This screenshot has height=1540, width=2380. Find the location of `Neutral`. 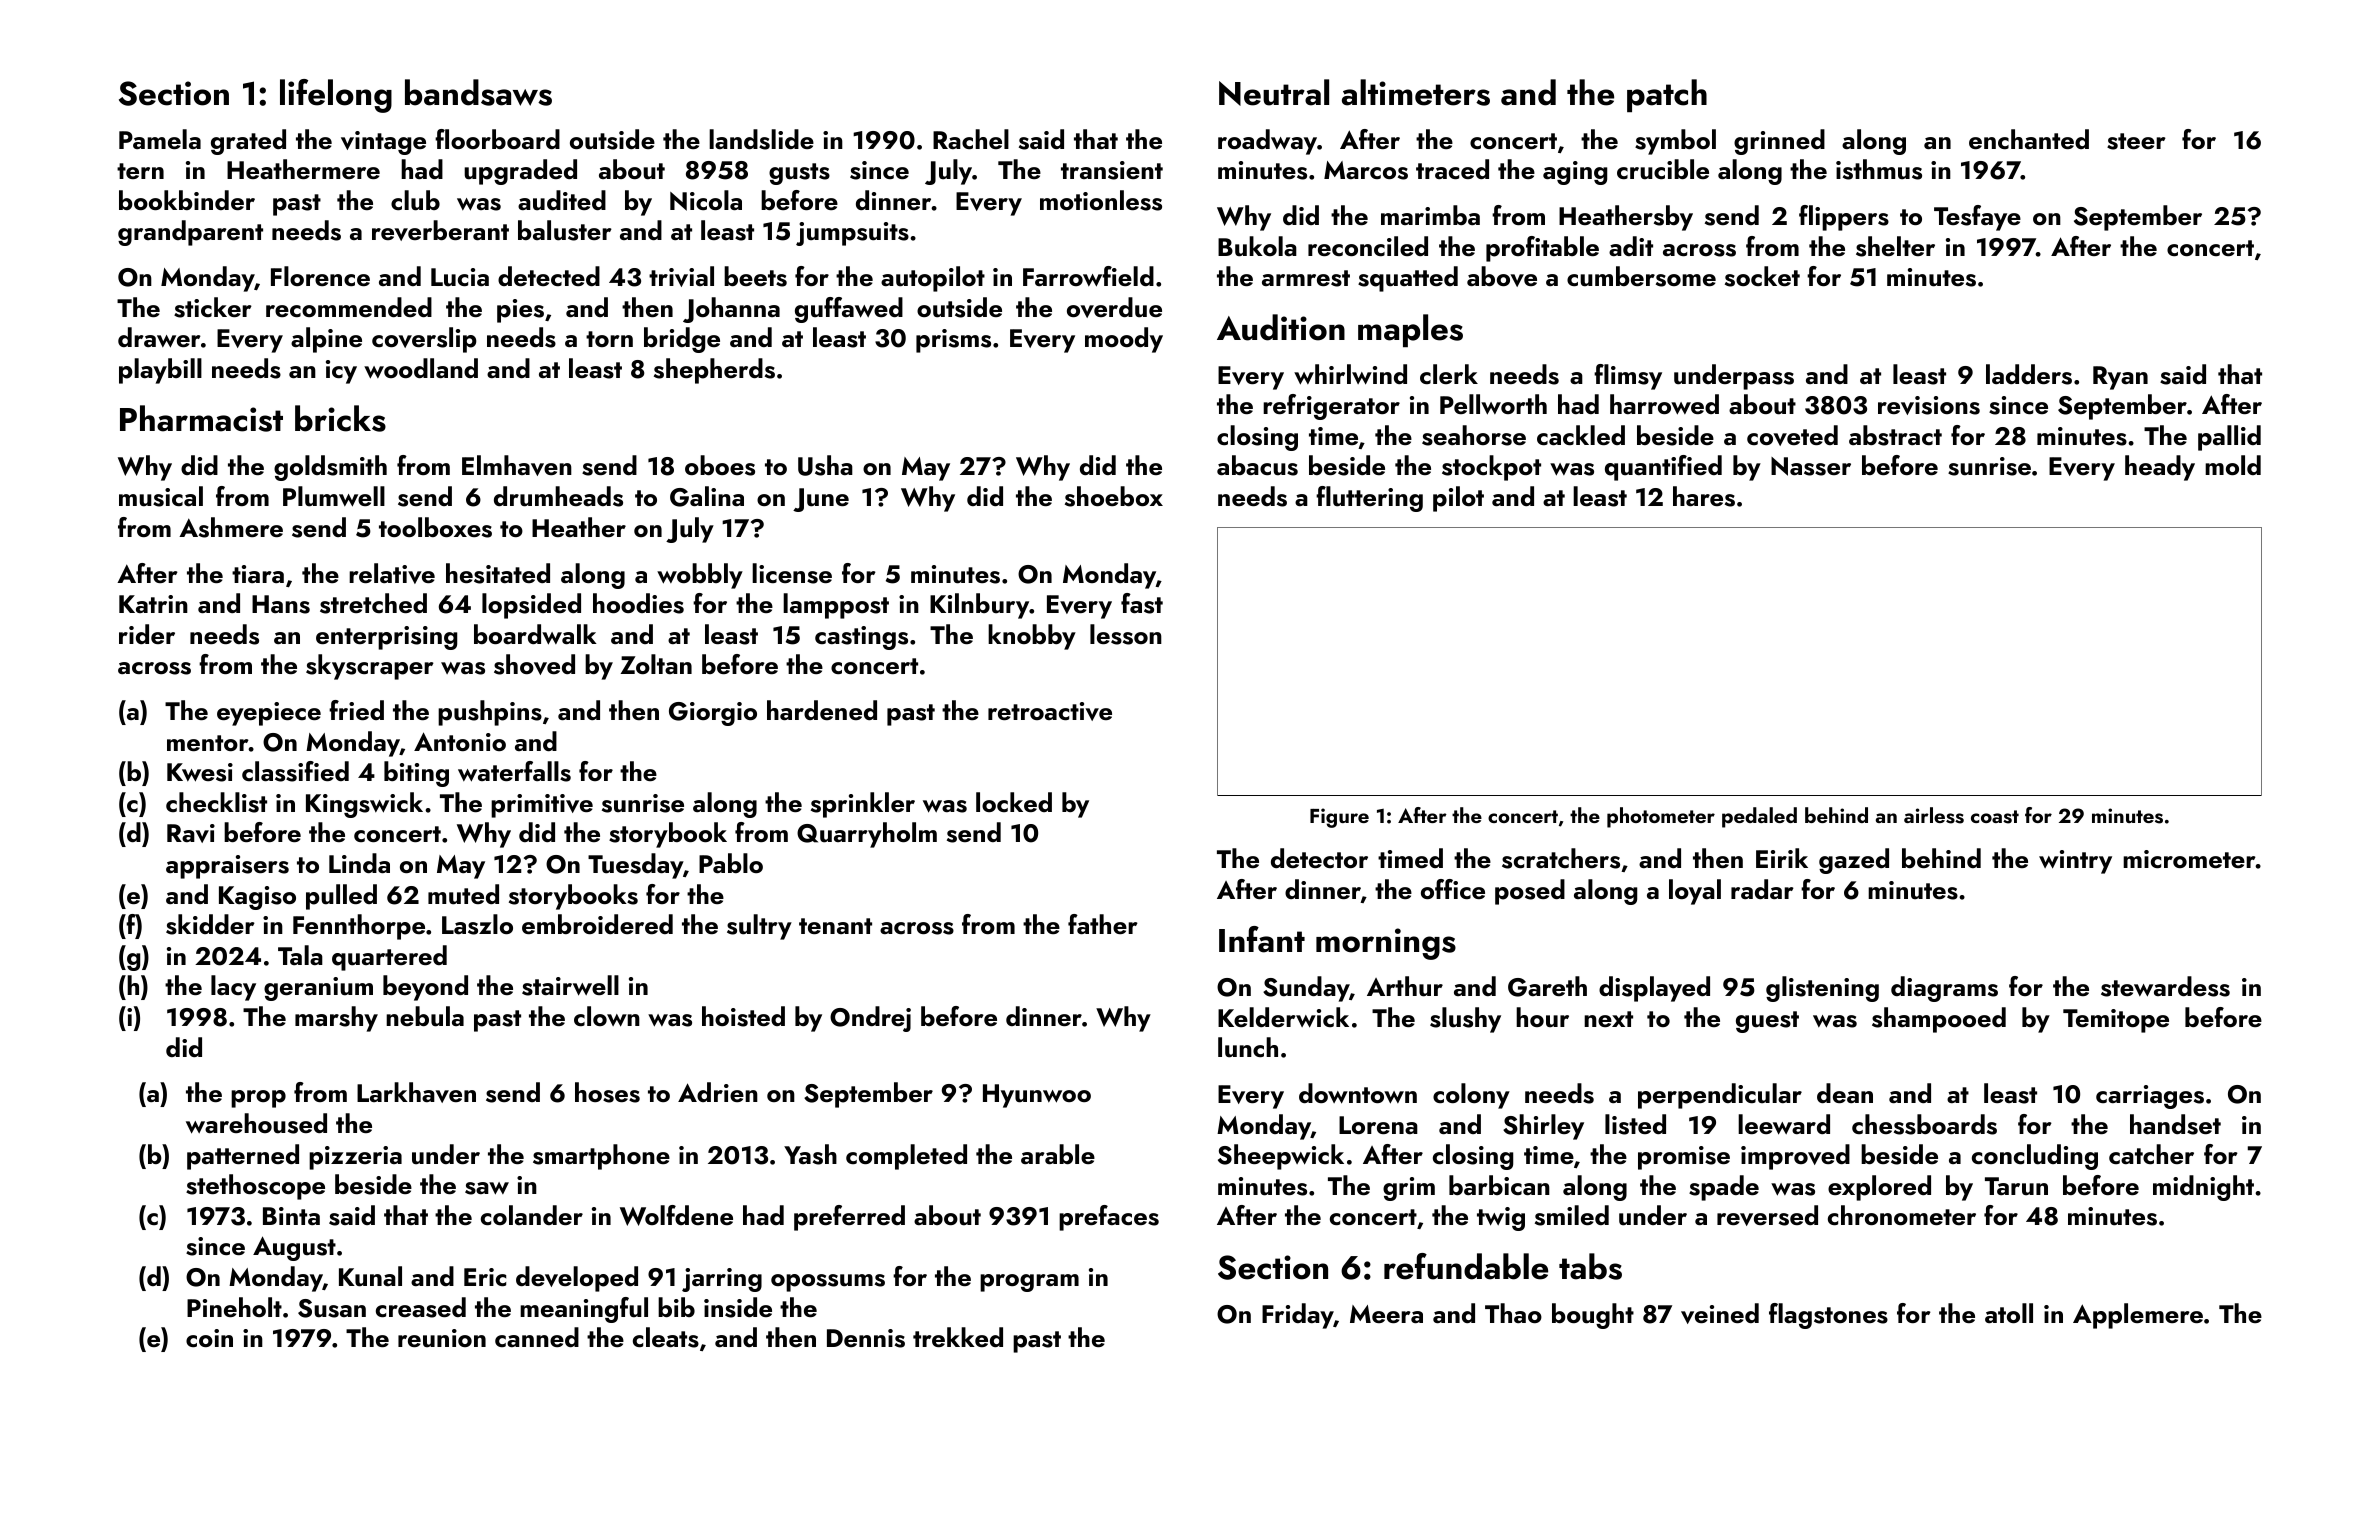

Neutral is located at coordinates (1274, 92).
